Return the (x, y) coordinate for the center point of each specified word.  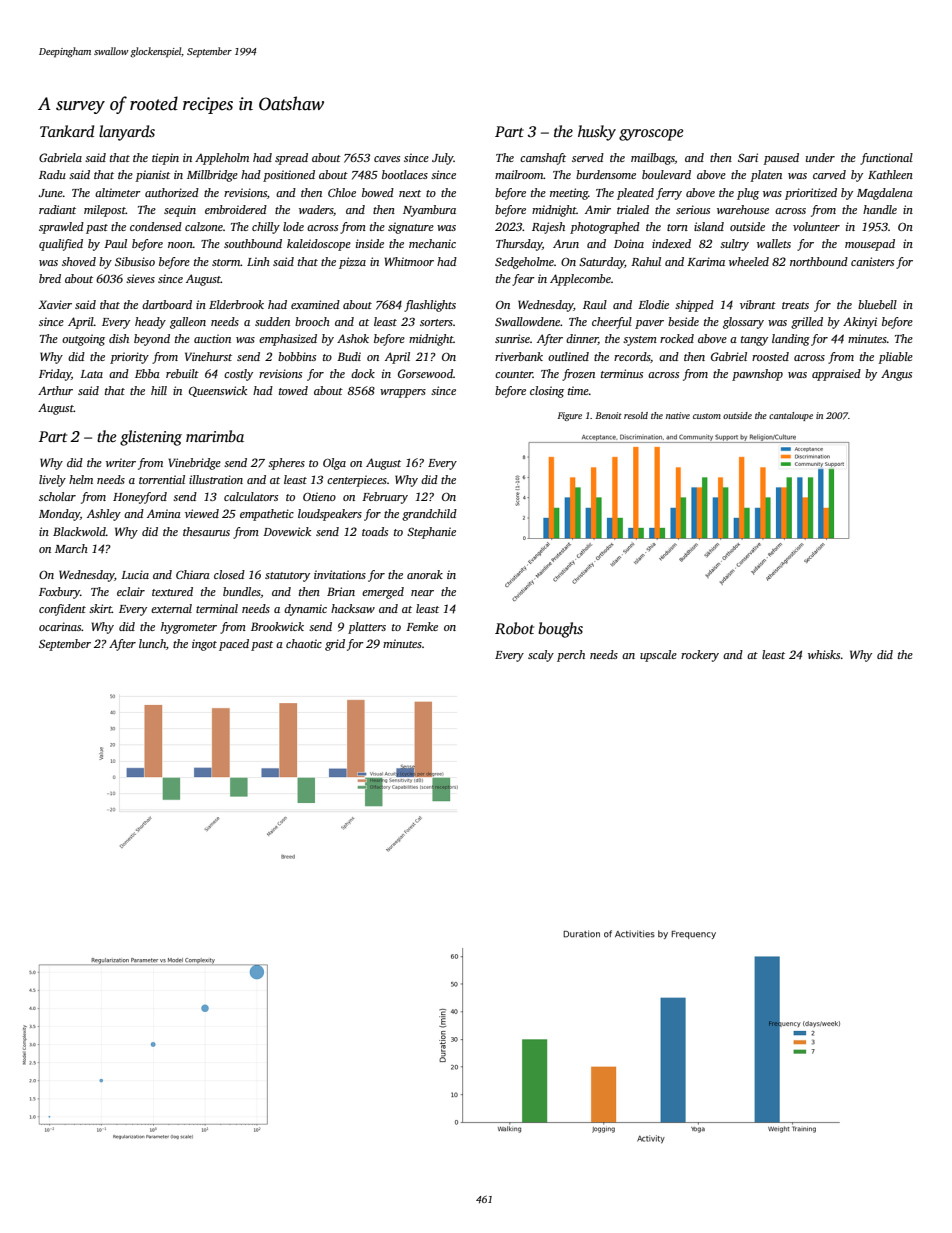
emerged (383, 593)
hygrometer (189, 628)
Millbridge (212, 176)
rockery (700, 656)
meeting (569, 194)
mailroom (519, 174)
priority (129, 358)
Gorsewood (425, 373)
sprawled (61, 228)
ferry (669, 194)
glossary (743, 323)
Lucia (135, 574)
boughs (560, 630)
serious (693, 209)
